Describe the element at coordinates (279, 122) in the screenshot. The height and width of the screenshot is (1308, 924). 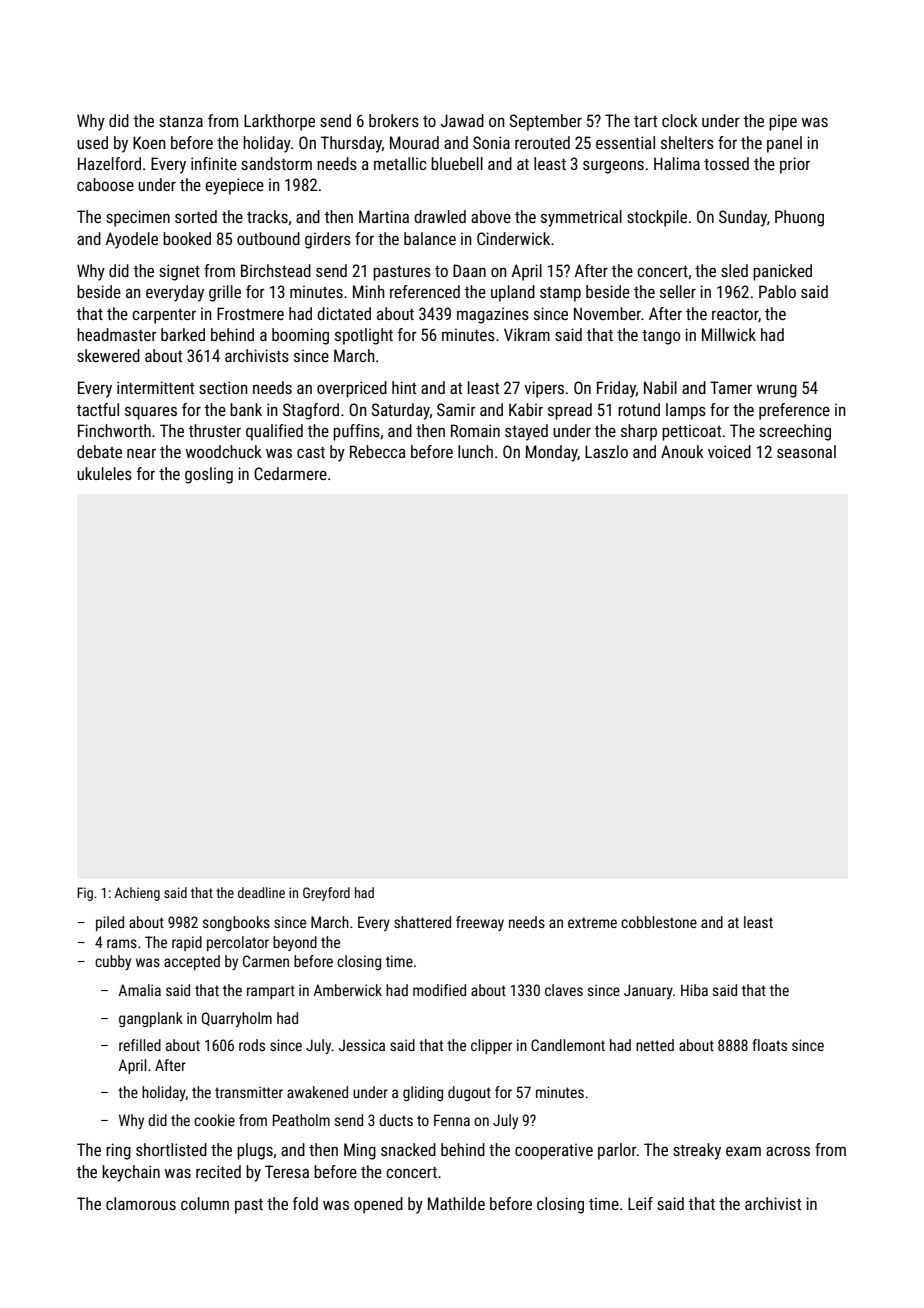
I see `Larkthorpe` at that location.
